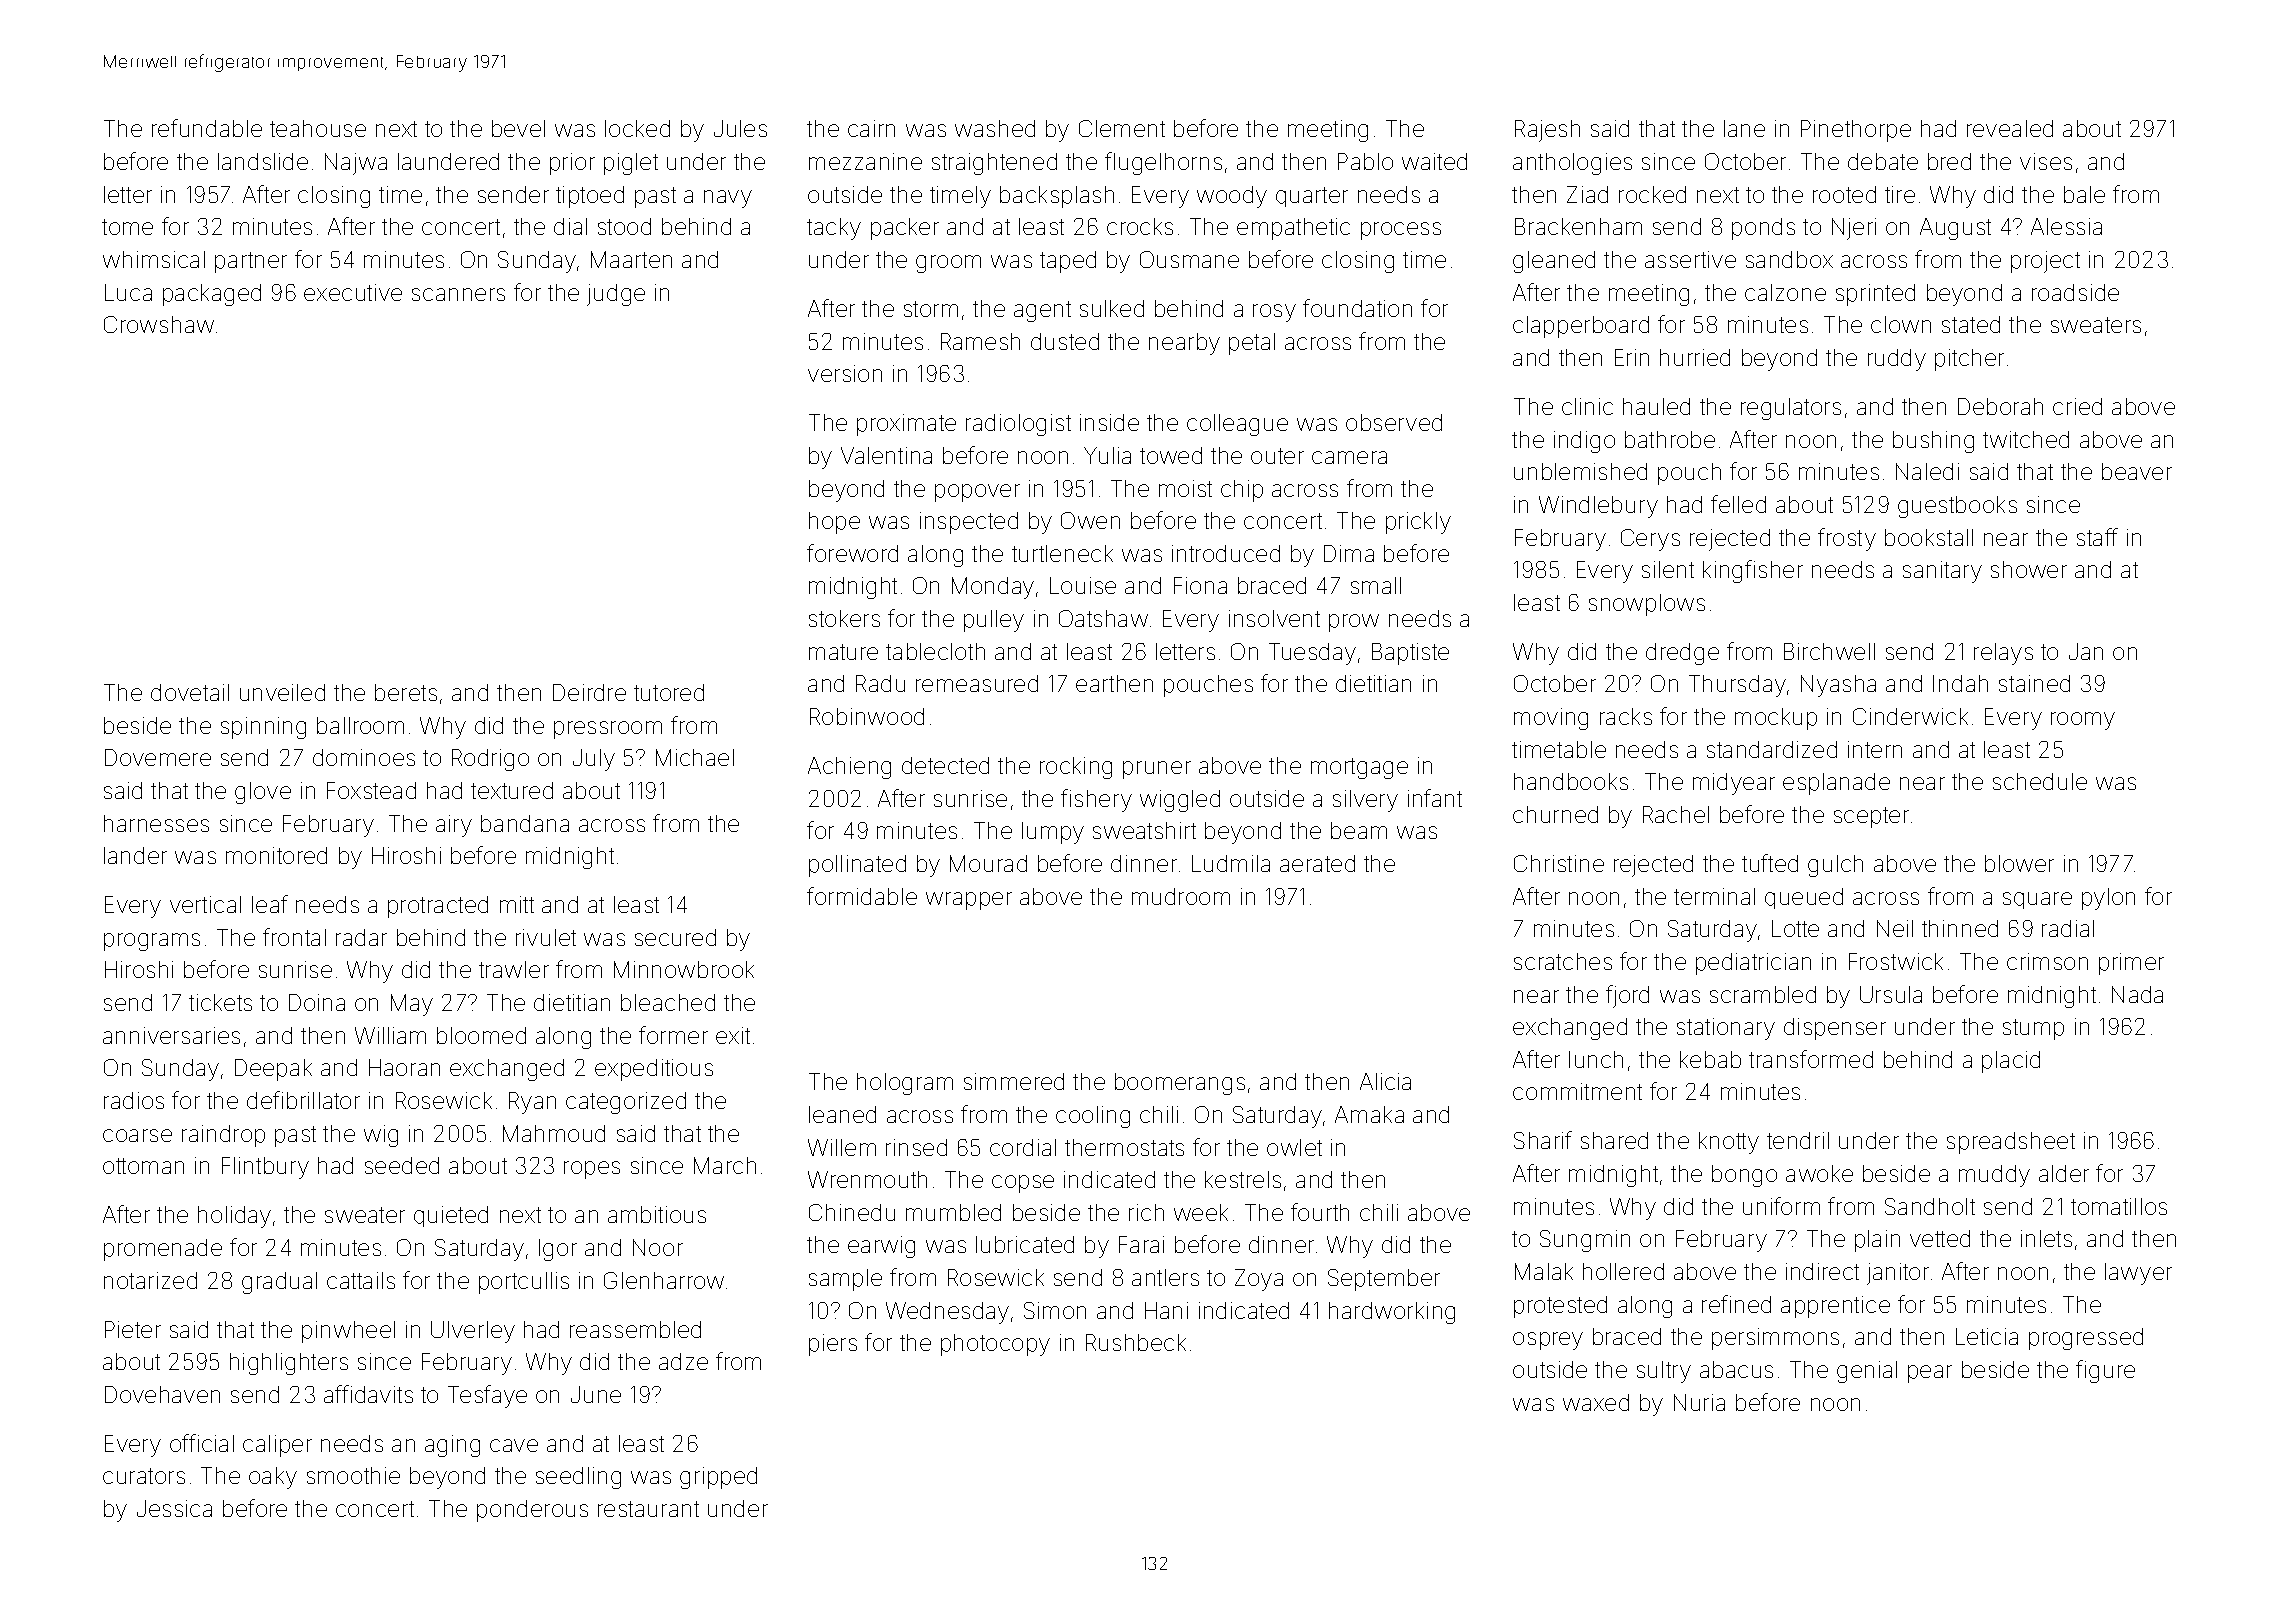 The width and height of the screenshot is (2282, 1614). What do you see at coordinates (1957, 507) in the screenshot?
I see `guestbooks` at bounding box center [1957, 507].
